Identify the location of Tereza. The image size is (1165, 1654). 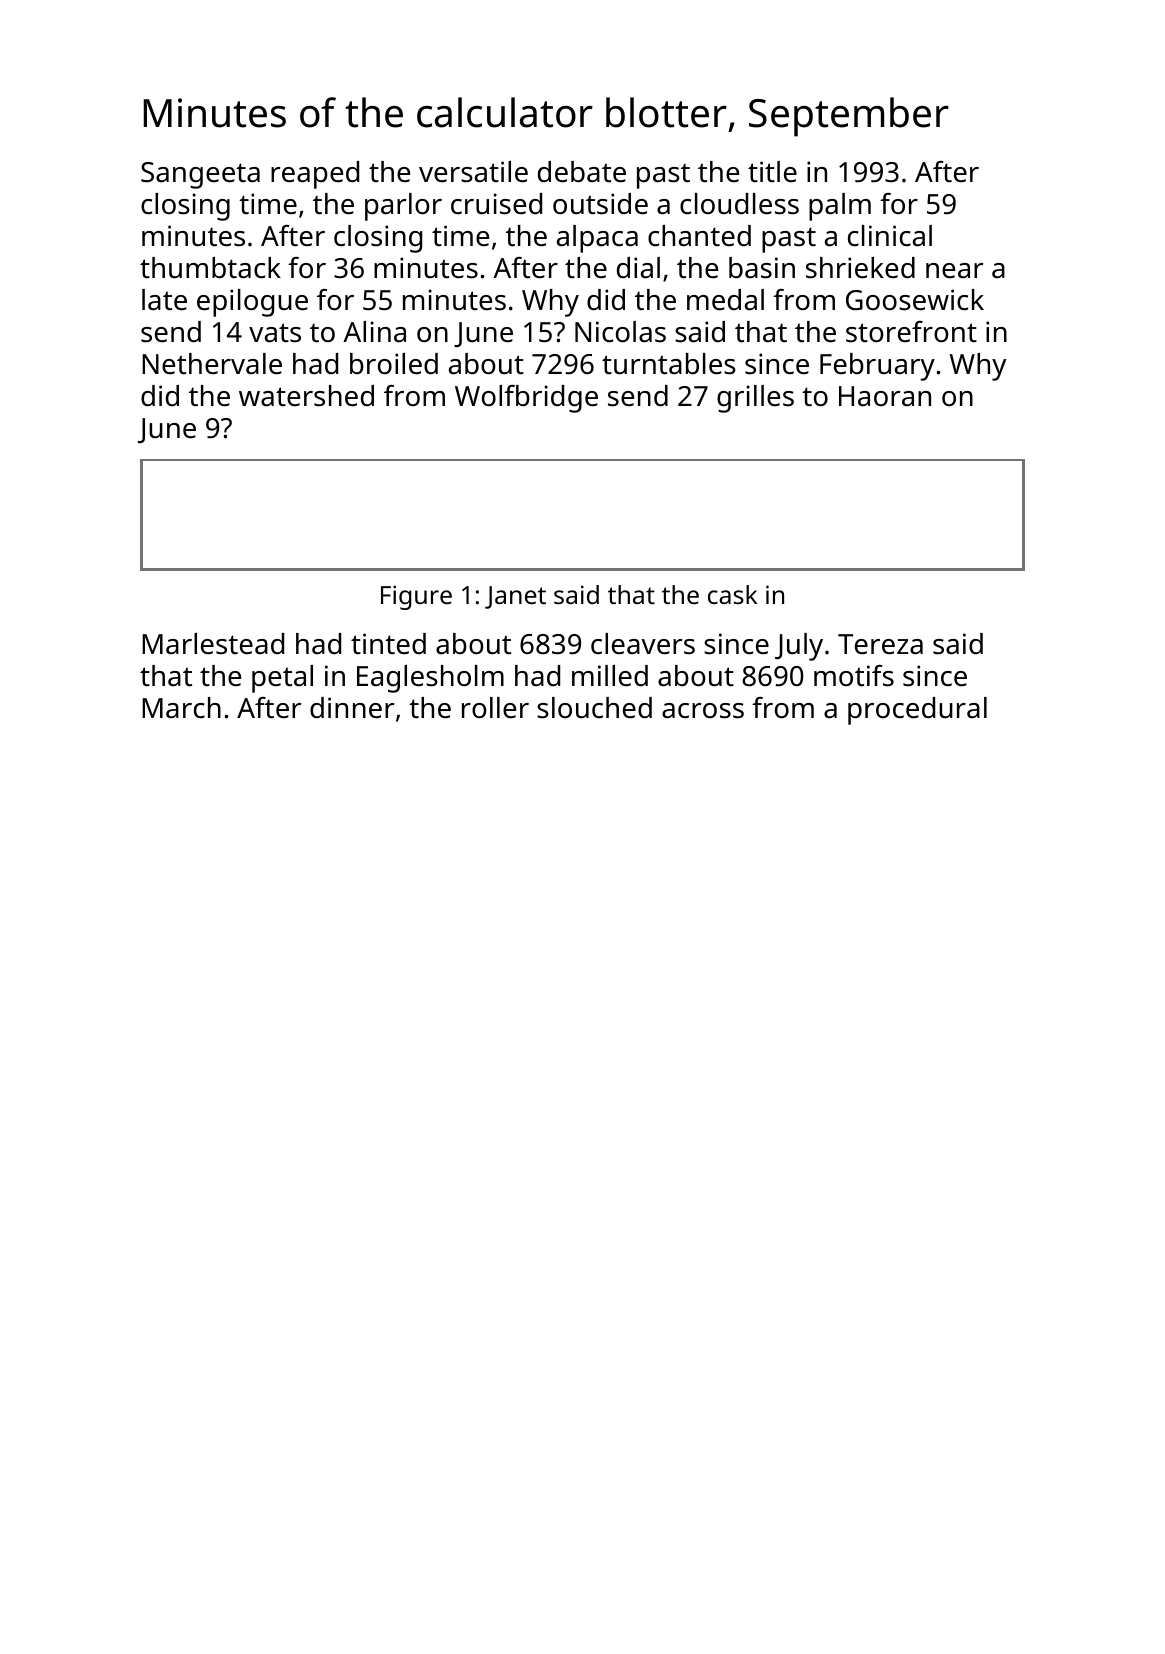
(880, 644).
